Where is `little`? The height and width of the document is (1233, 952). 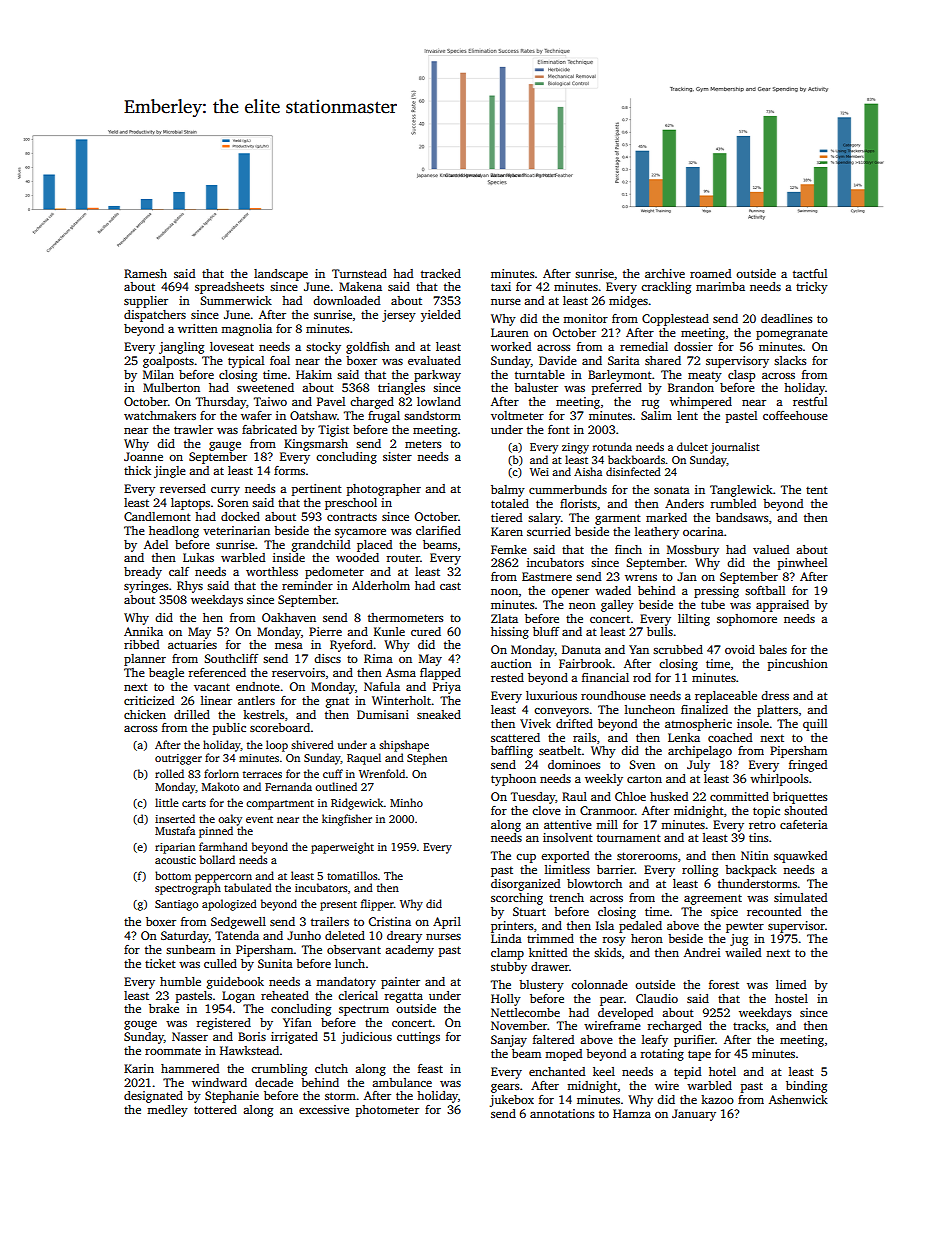
little is located at coordinates (167, 802).
